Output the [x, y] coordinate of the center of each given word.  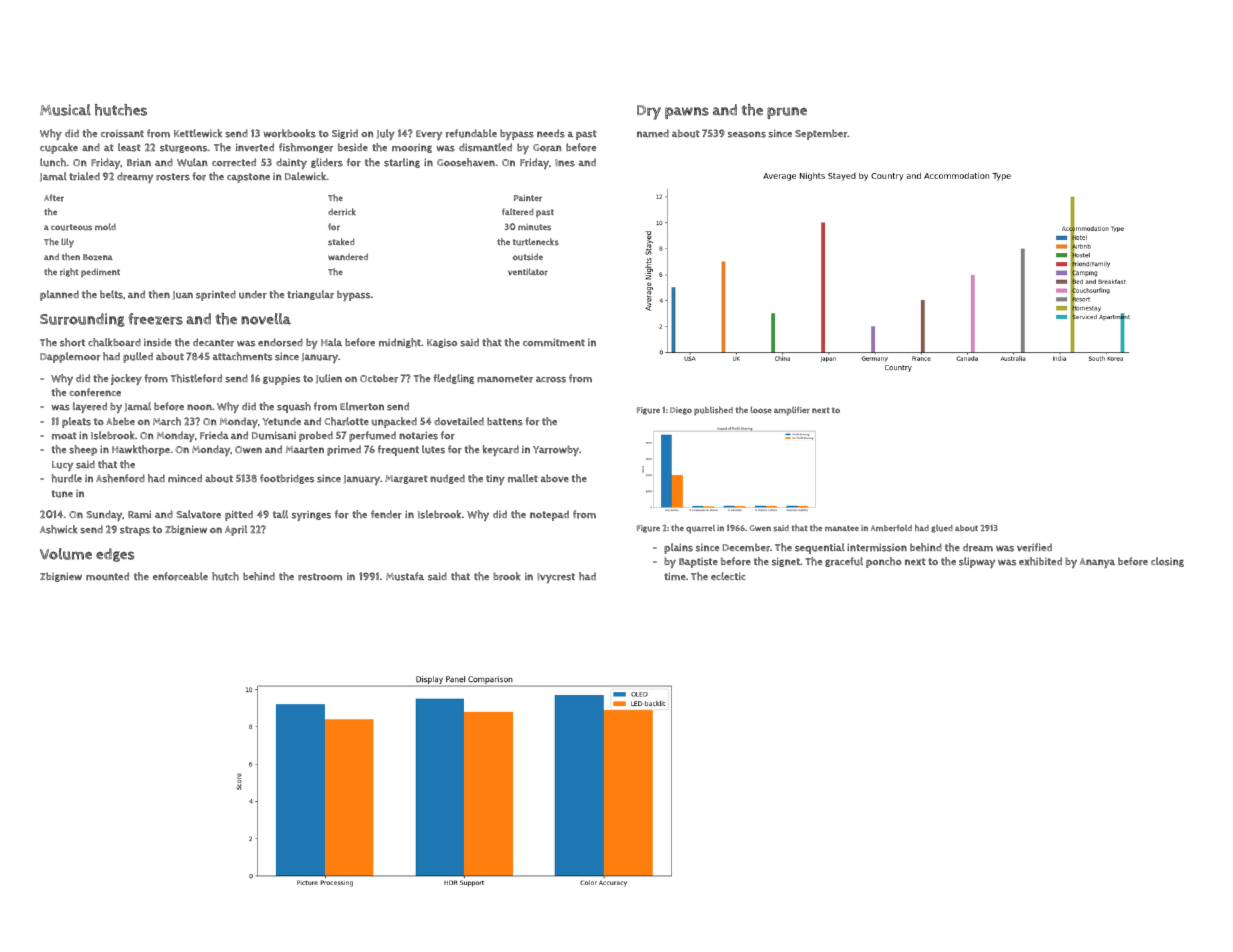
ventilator [528, 272]
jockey [126, 379]
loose [761, 410]
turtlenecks [536, 242]
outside [528, 257]
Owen [248, 449]
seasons [747, 134]
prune [787, 113]
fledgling [453, 379]
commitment [554, 342]
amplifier [792, 411]
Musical [65, 110]
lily [67, 243]
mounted [107, 576]
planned [59, 295]
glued [942, 529]
